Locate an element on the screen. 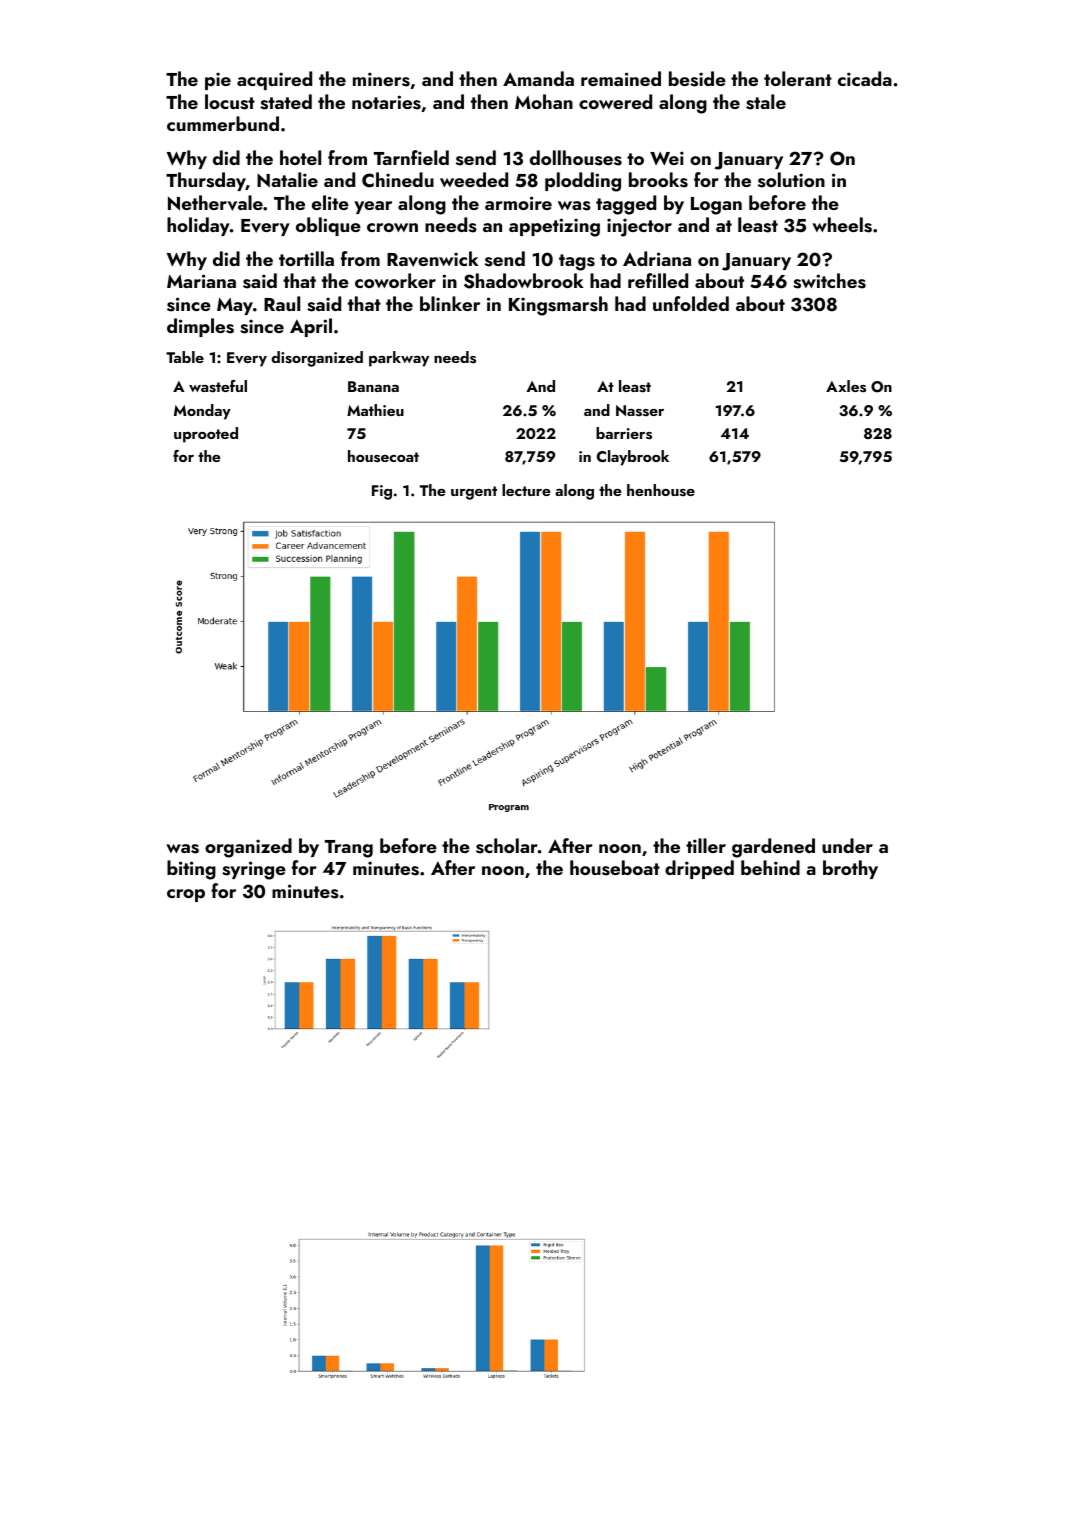  tagged is located at coordinates (626, 205).
